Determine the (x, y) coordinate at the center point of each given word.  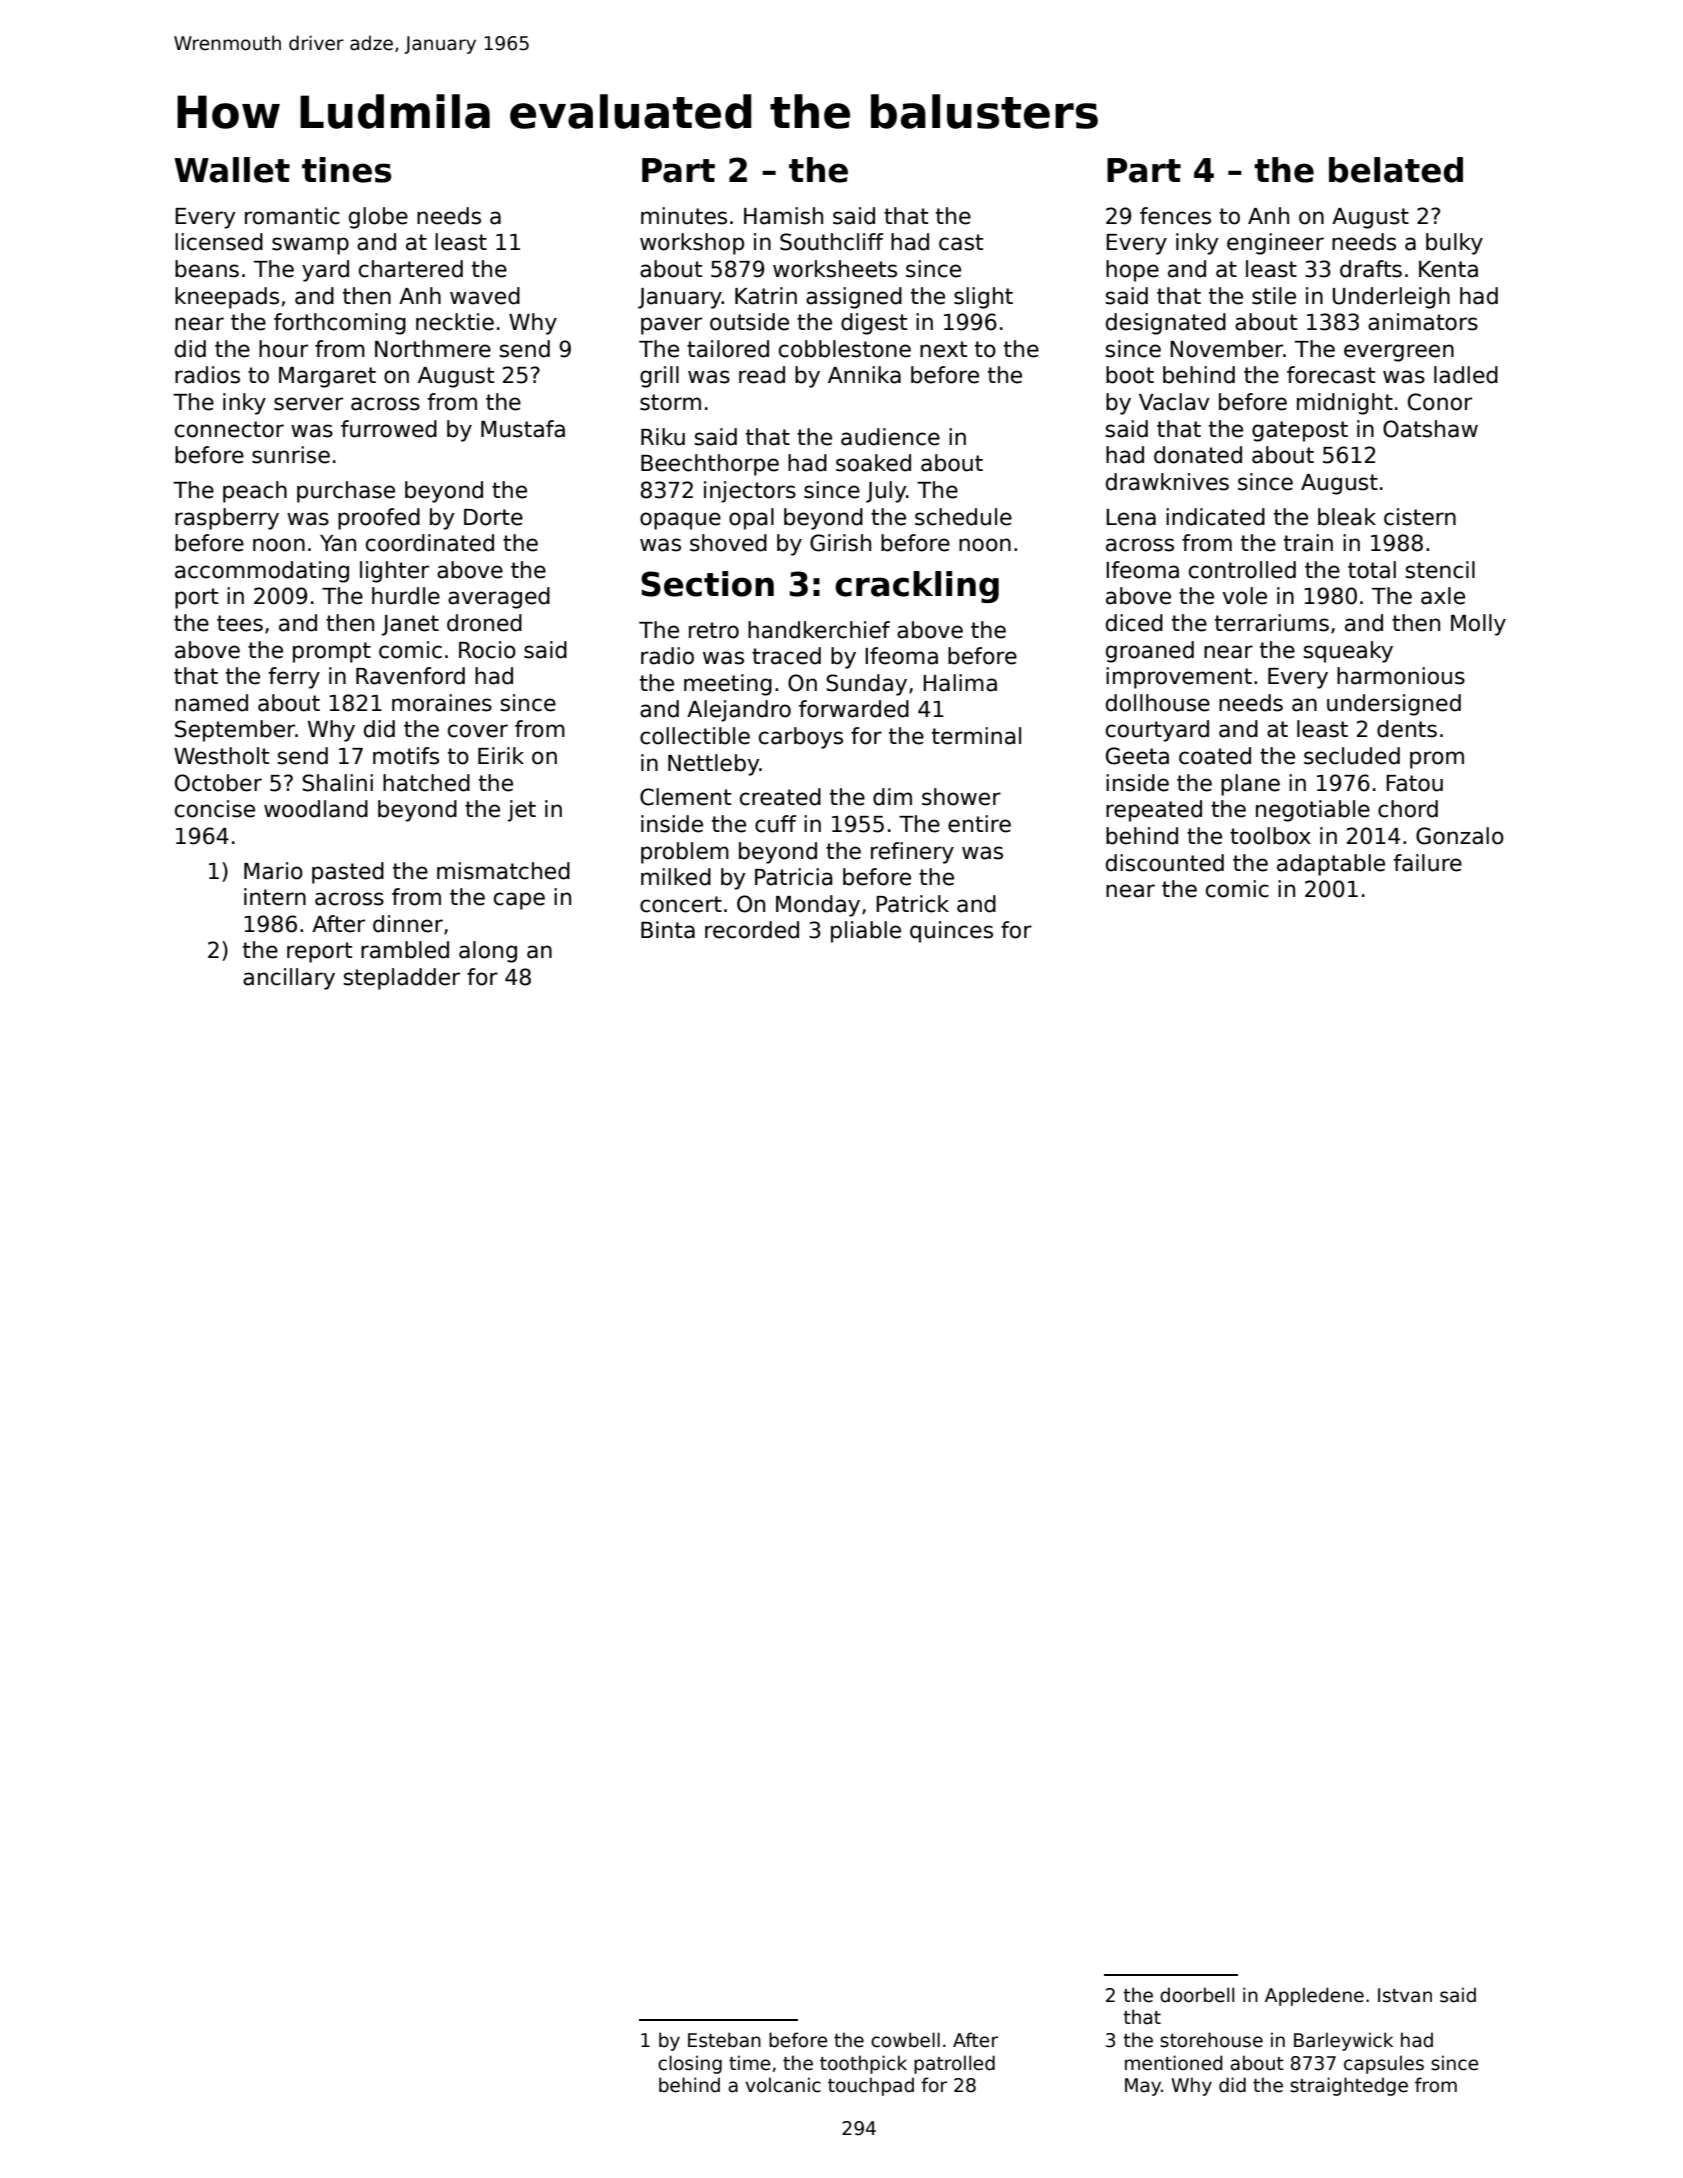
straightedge (1349, 2086)
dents (1407, 729)
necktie (455, 322)
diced (1134, 623)
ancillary (289, 979)
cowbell (905, 2040)
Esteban (724, 2040)
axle (1443, 596)
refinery (912, 853)
